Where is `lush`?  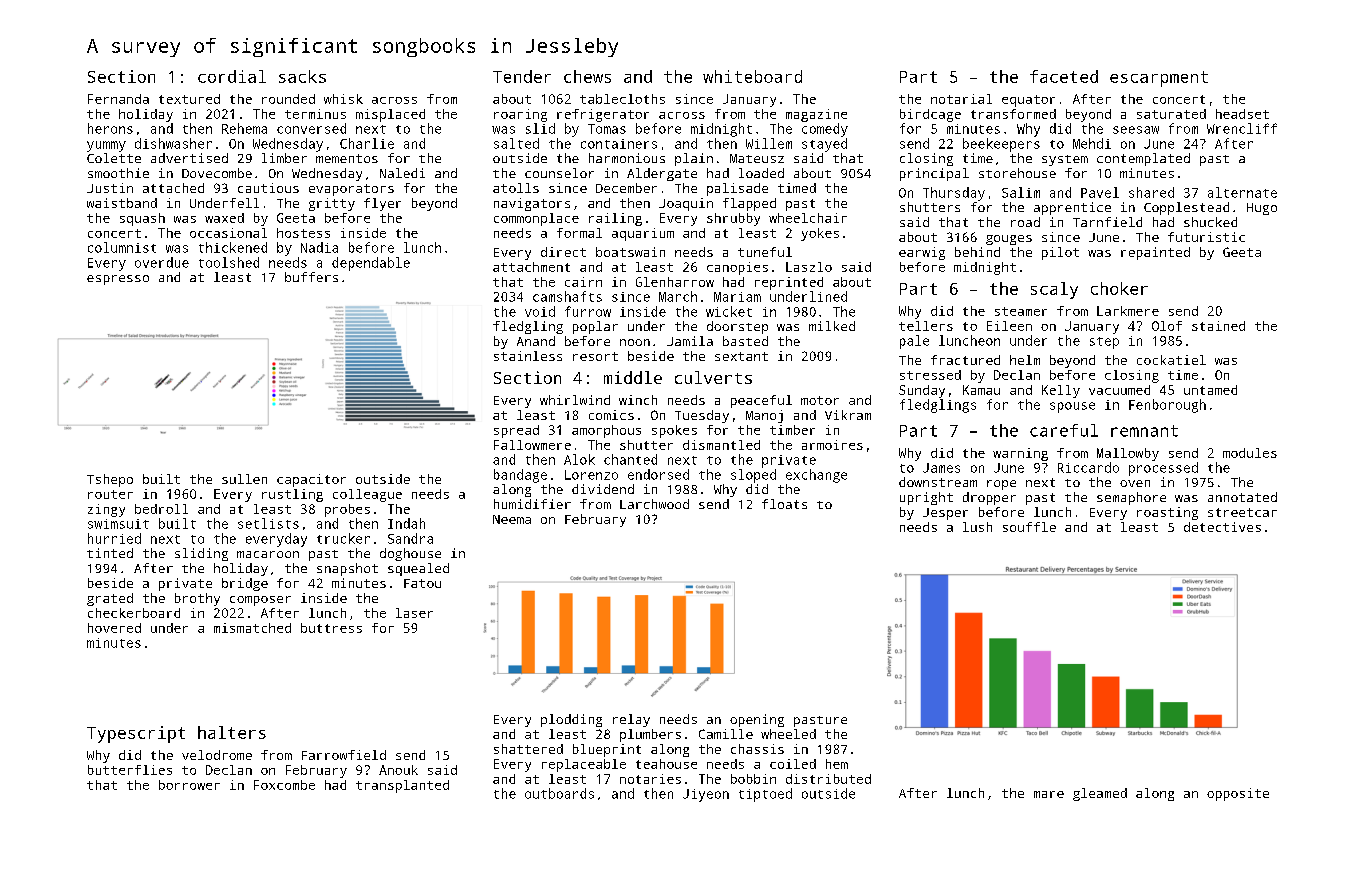
lush is located at coordinates (977, 527).
